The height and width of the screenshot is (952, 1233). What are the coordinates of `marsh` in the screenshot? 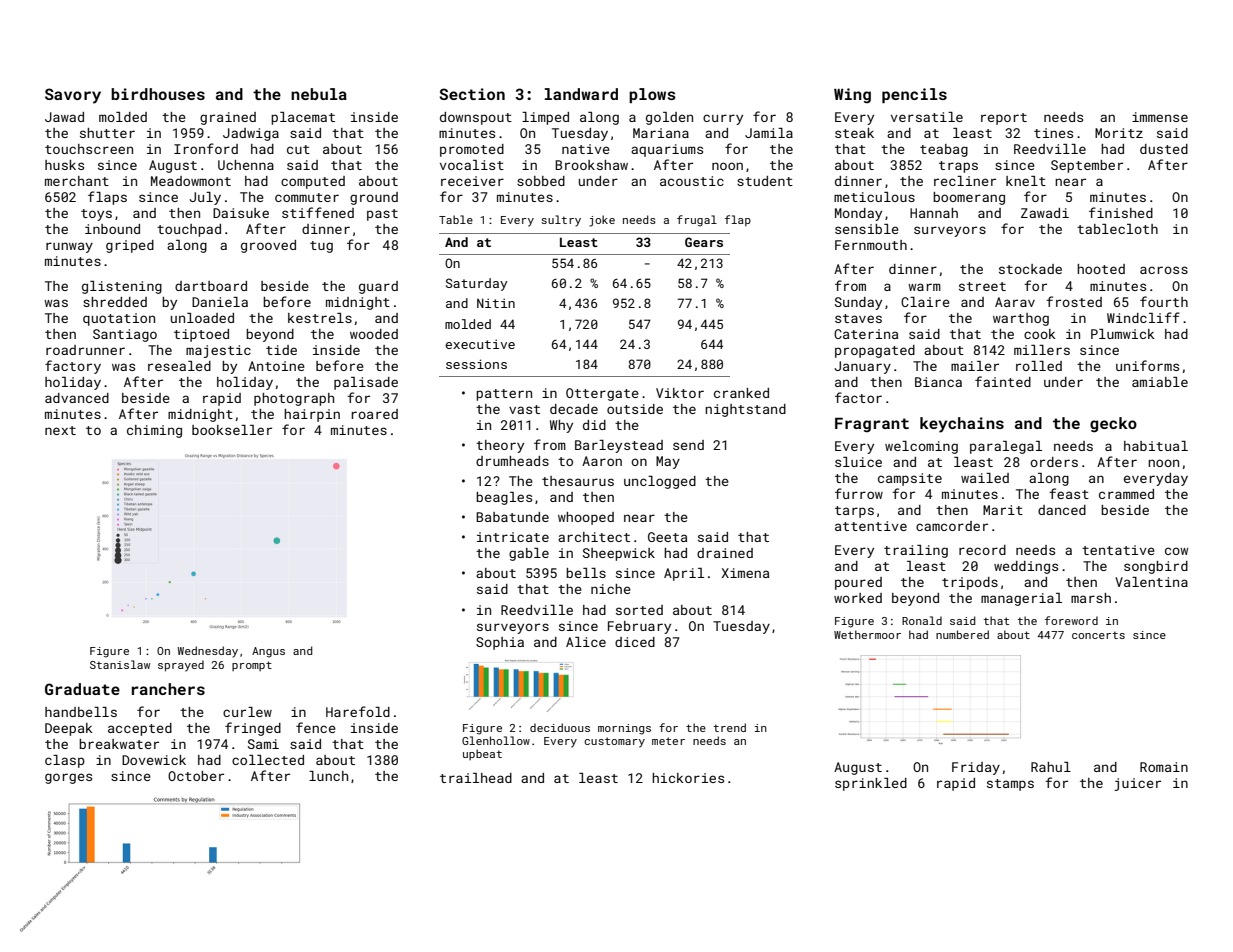 It's located at (1091, 598).
